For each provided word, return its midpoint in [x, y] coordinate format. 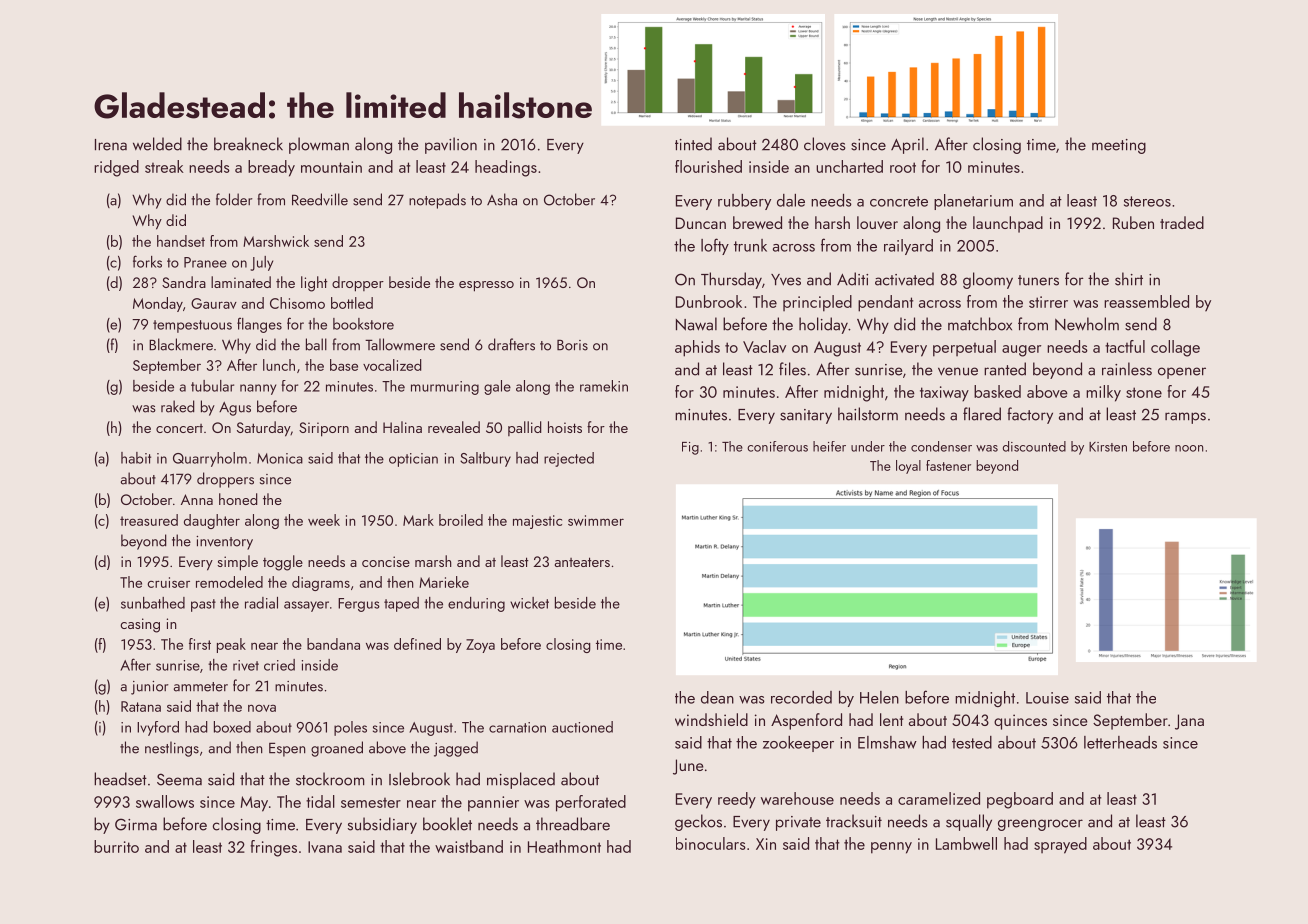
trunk [750, 245]
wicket [529, 603]
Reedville [320, 199]
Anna [197, 499]
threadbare [573, 824]
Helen [879, 697]
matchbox [980, 324]
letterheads [1120, 742]
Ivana [325, 847]
